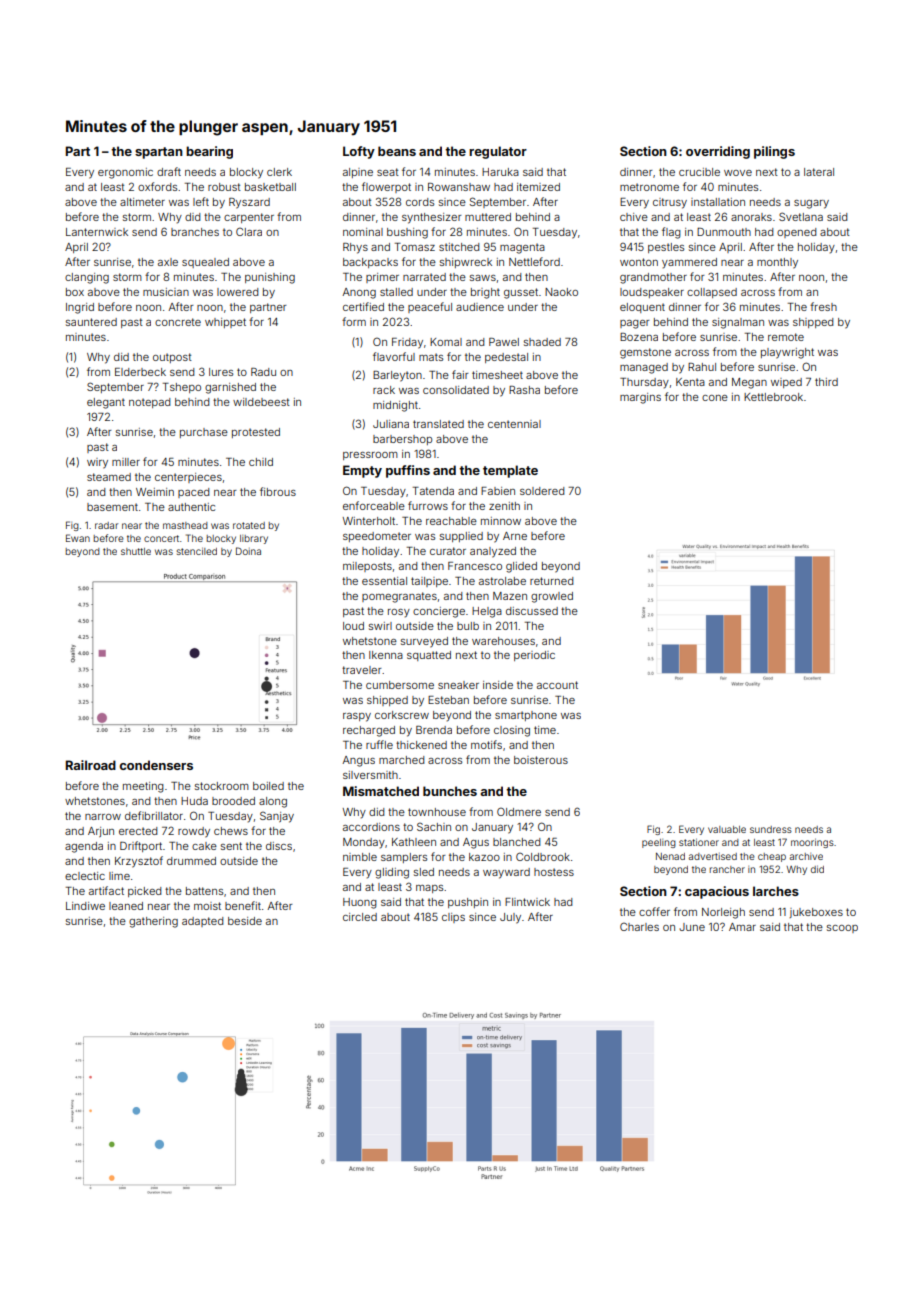 Image resolution: width=924 pixels, height=1308 pixels. I want to click on Barleyton, so click(397, 376).
